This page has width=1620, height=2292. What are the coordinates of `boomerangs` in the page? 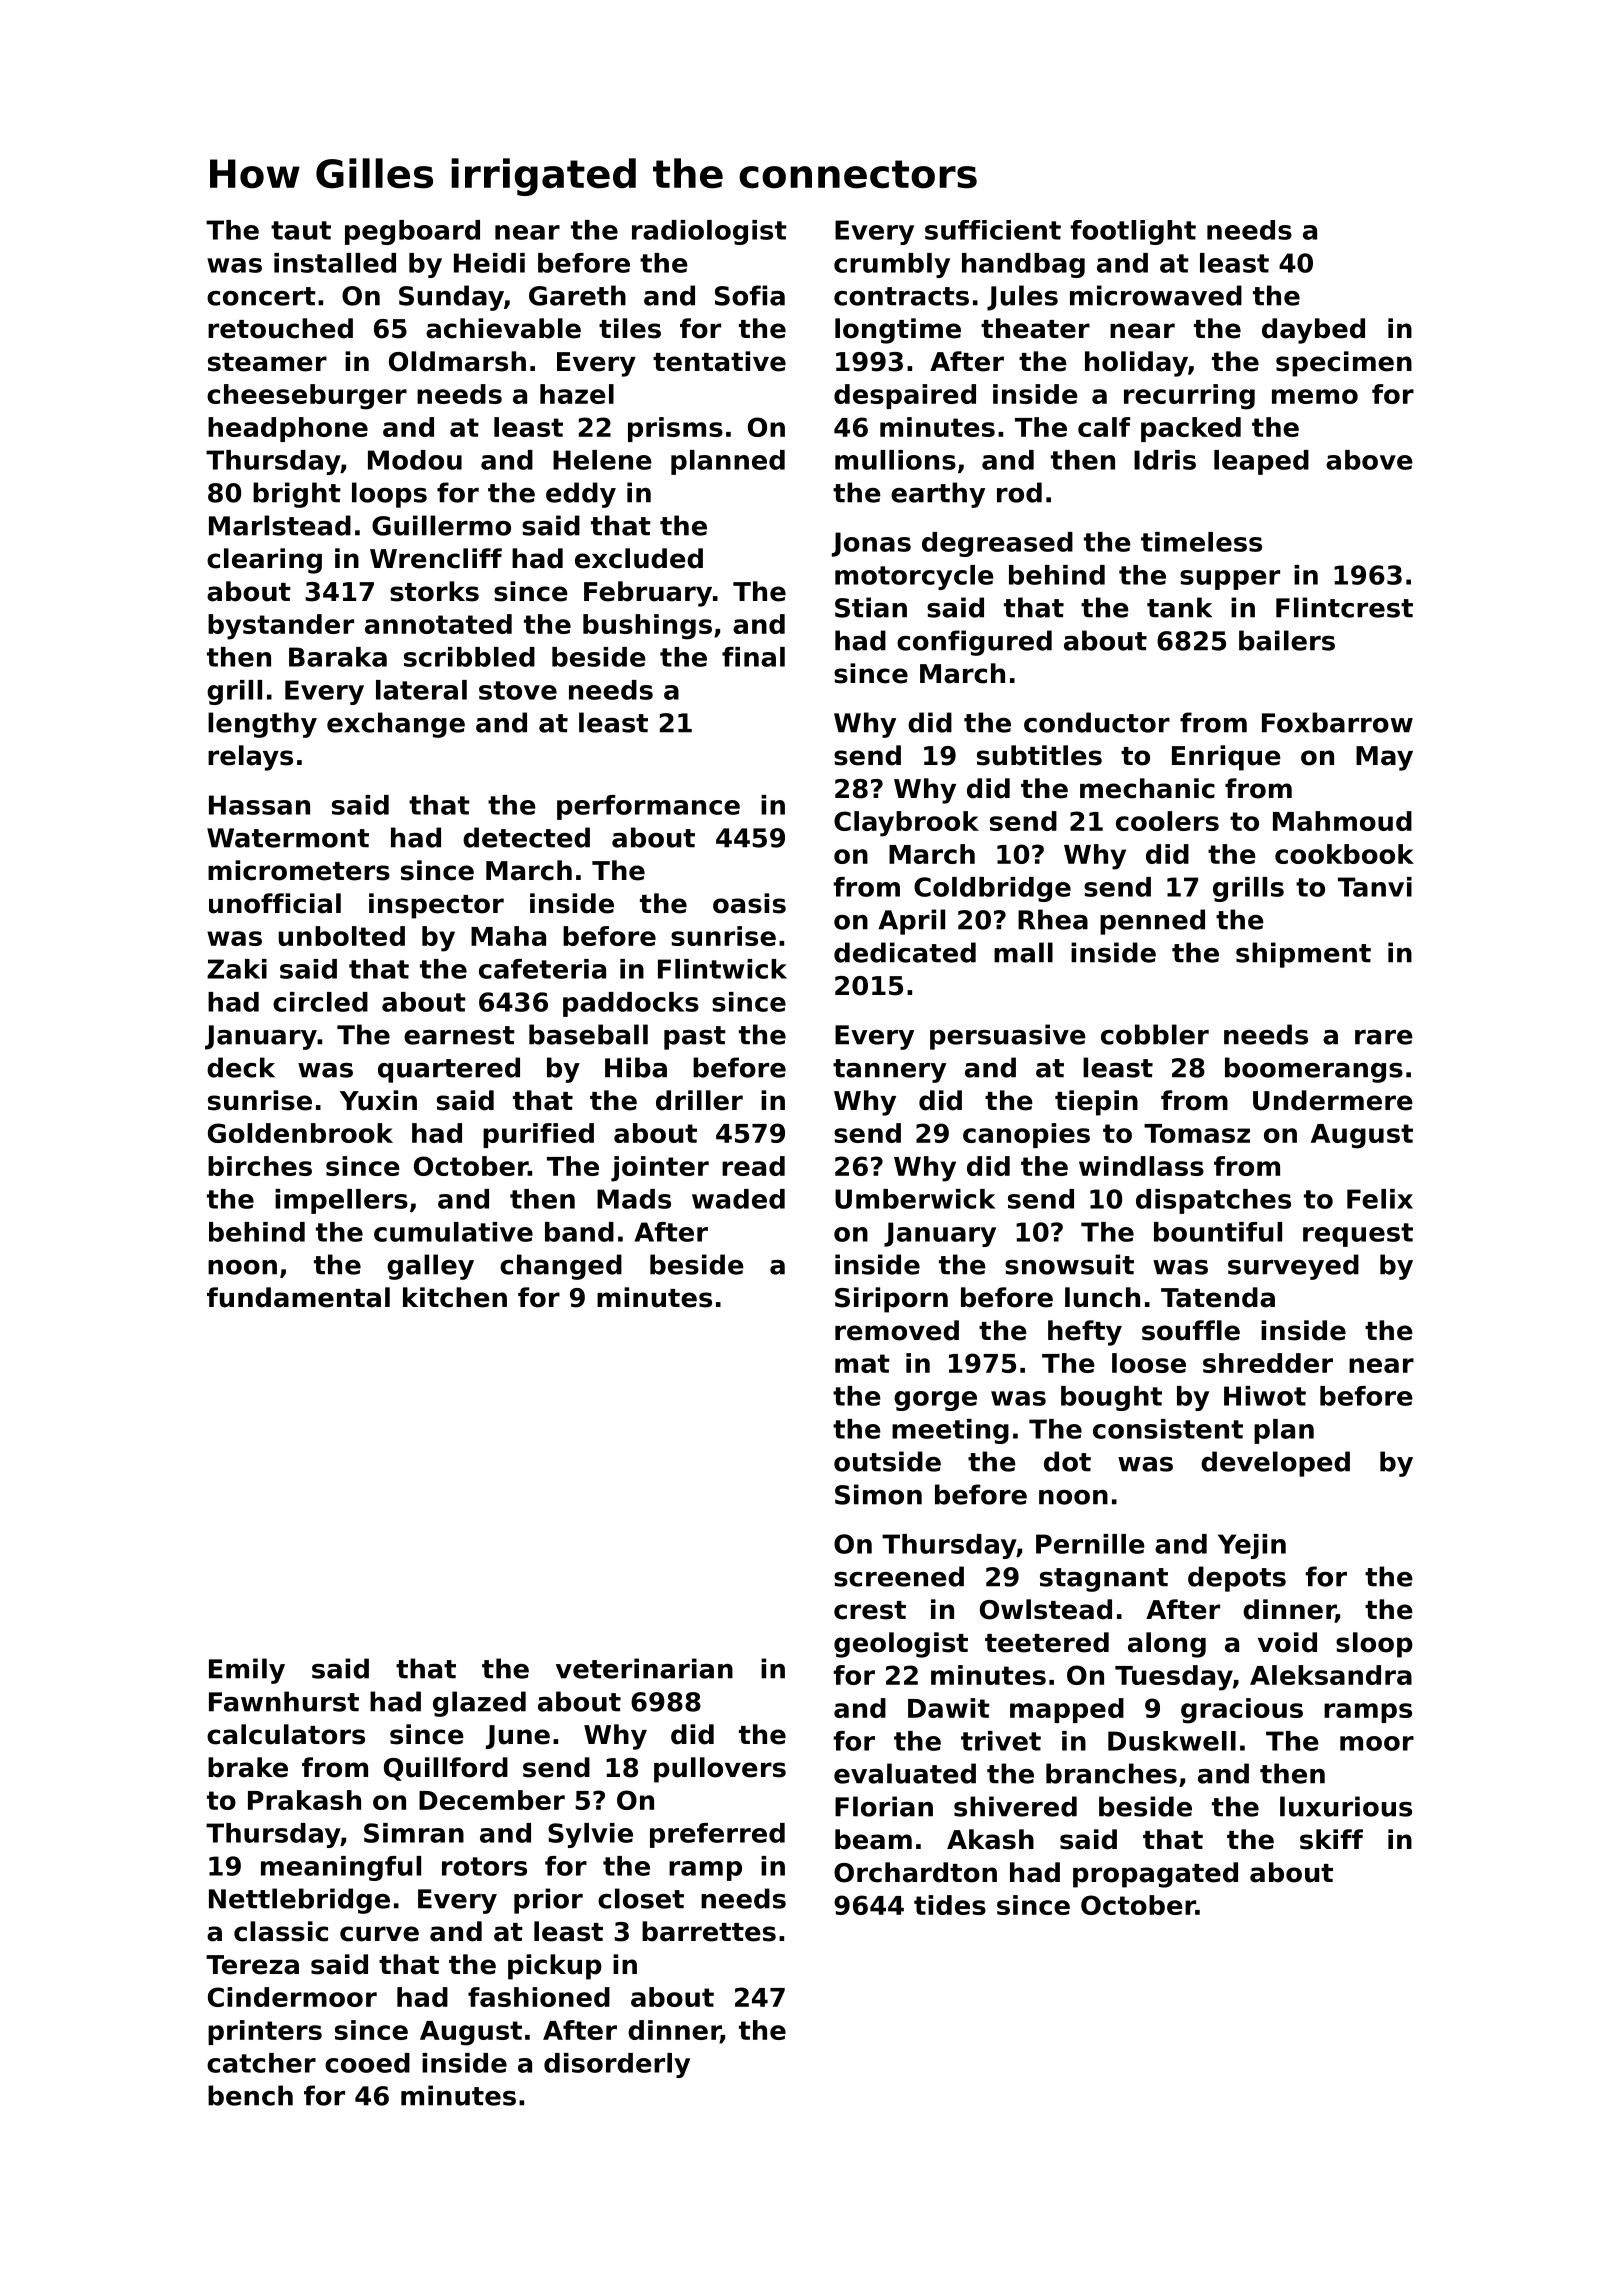 It's located at (1314, 1070).
